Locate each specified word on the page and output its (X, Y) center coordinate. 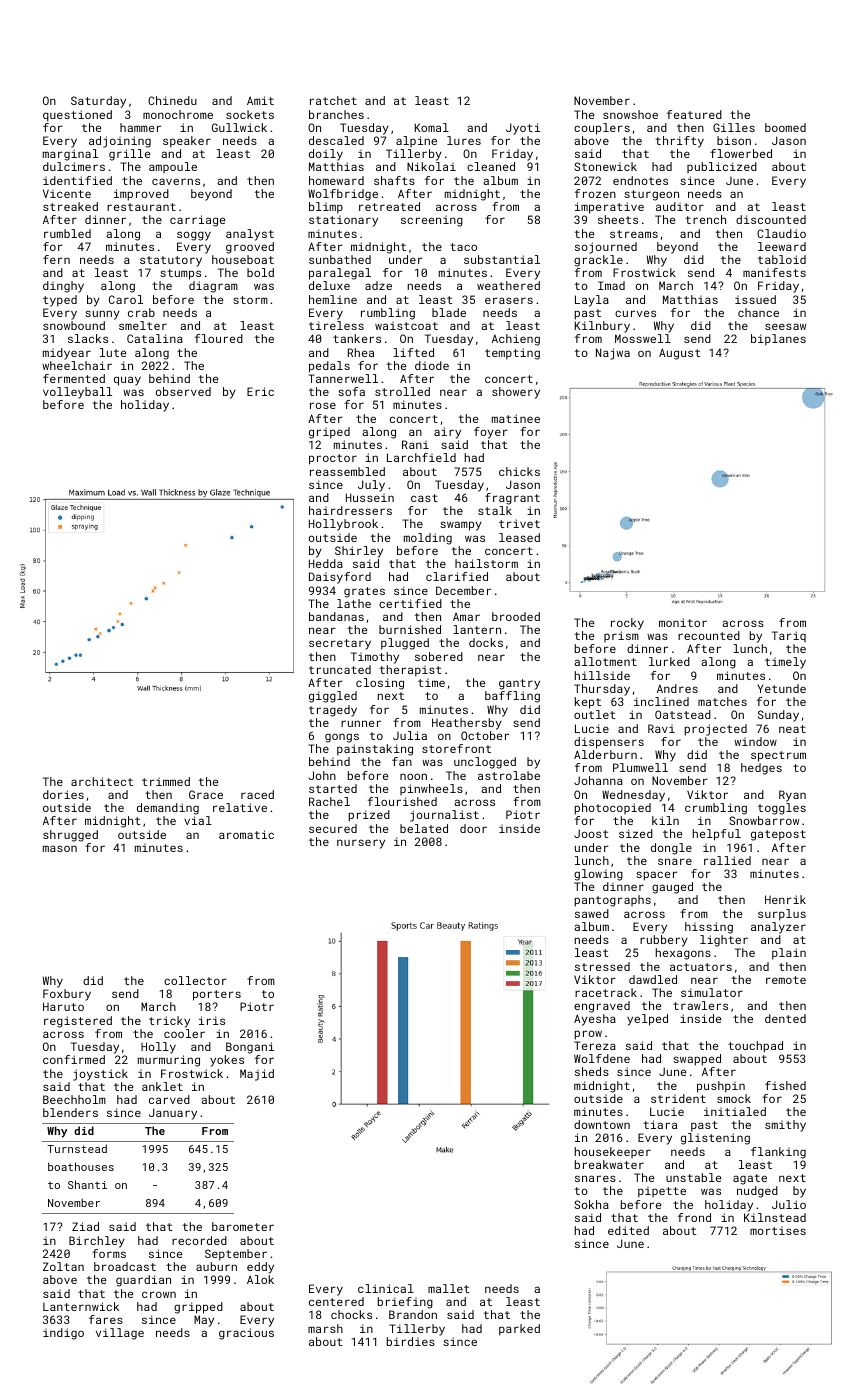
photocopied (613, 809)
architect (102, 781)
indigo (63, 1334)
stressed (602, 966)
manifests (774, 272)
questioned (77, 116)
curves (635, 313)
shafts (394, 180)
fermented (74, 378)
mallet (449, 1288)
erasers (509, 300)
